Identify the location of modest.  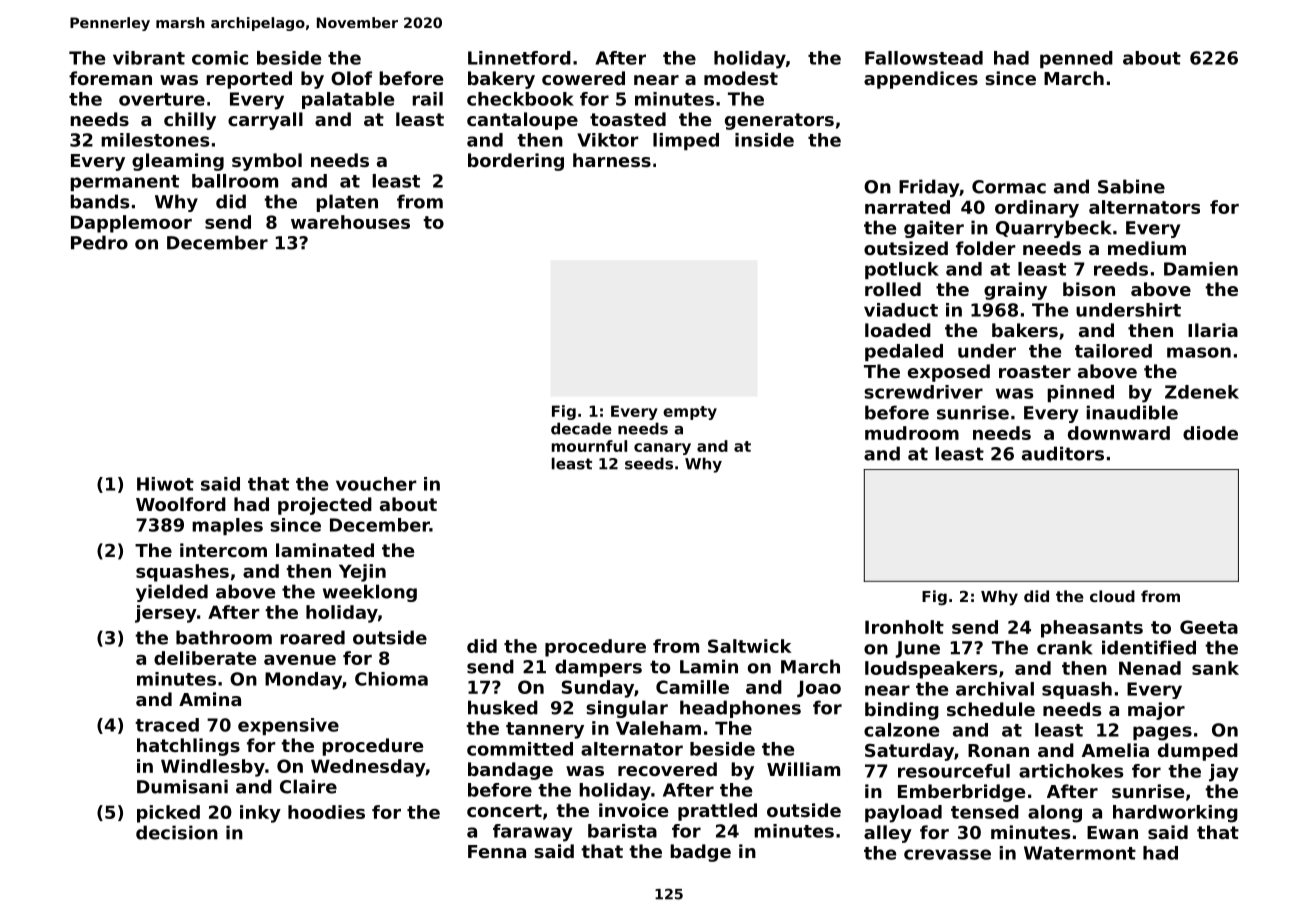
(741, 78).
